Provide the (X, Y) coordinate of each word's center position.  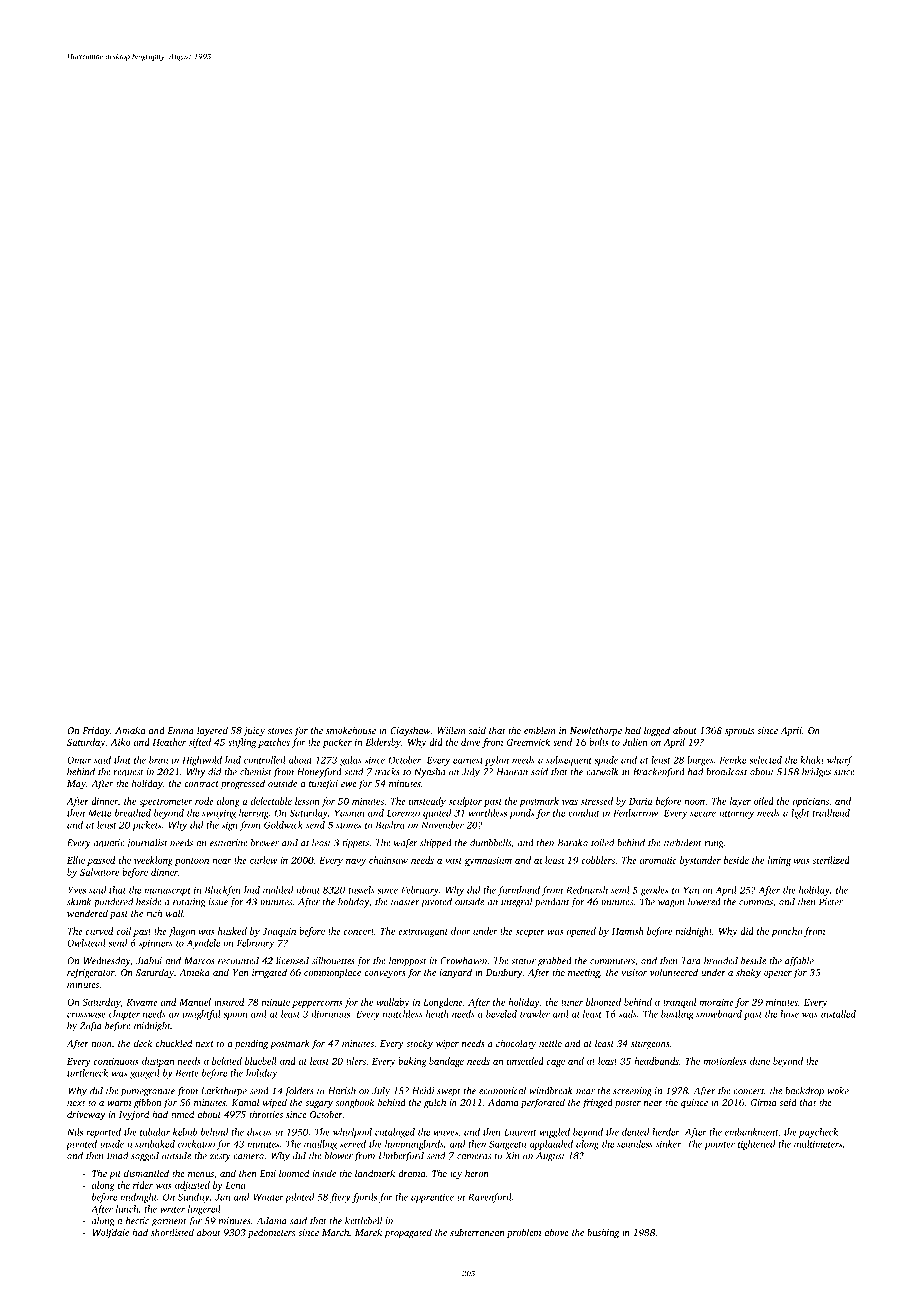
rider (143, 1185)
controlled (265, 760)
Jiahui (149, 961)
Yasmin (350, 813)
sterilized (831, 860)
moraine (716, 1002)
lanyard (455, 973)
